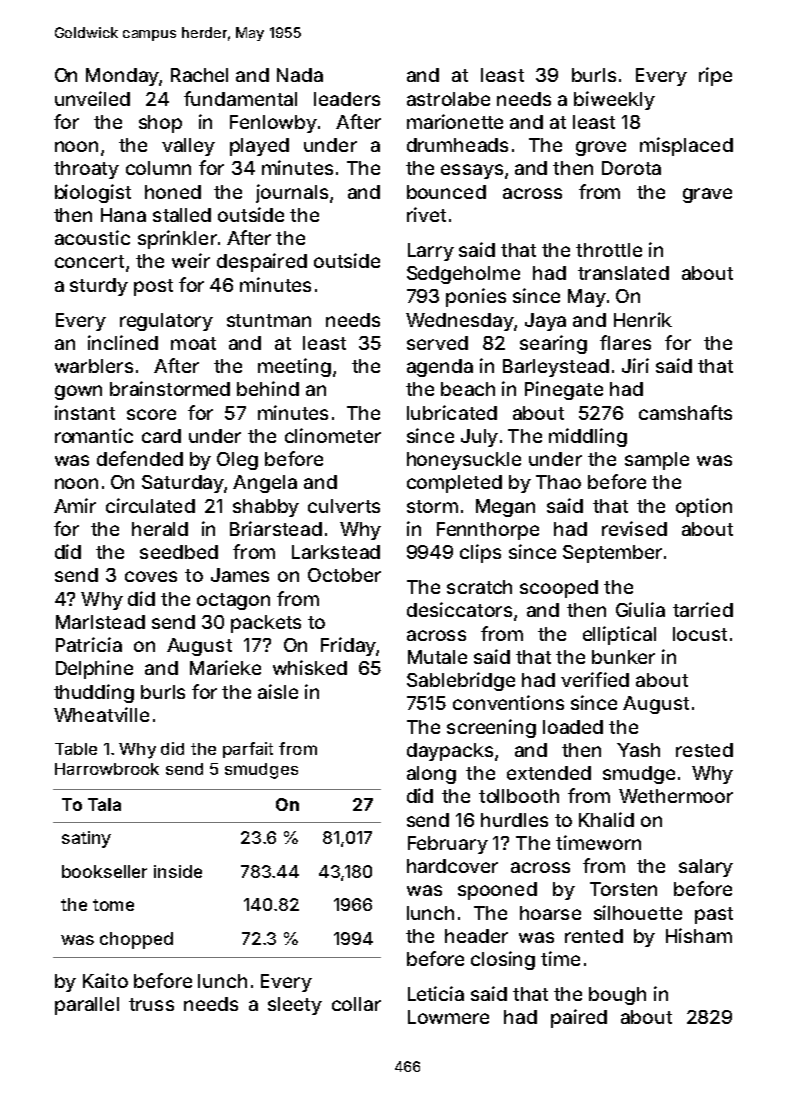 Image resolution: width=787 pixels, height=1116 pixels. Describe the element at coordinates (460, 322) in the screenshot. I see `Wednesday` at that location.
